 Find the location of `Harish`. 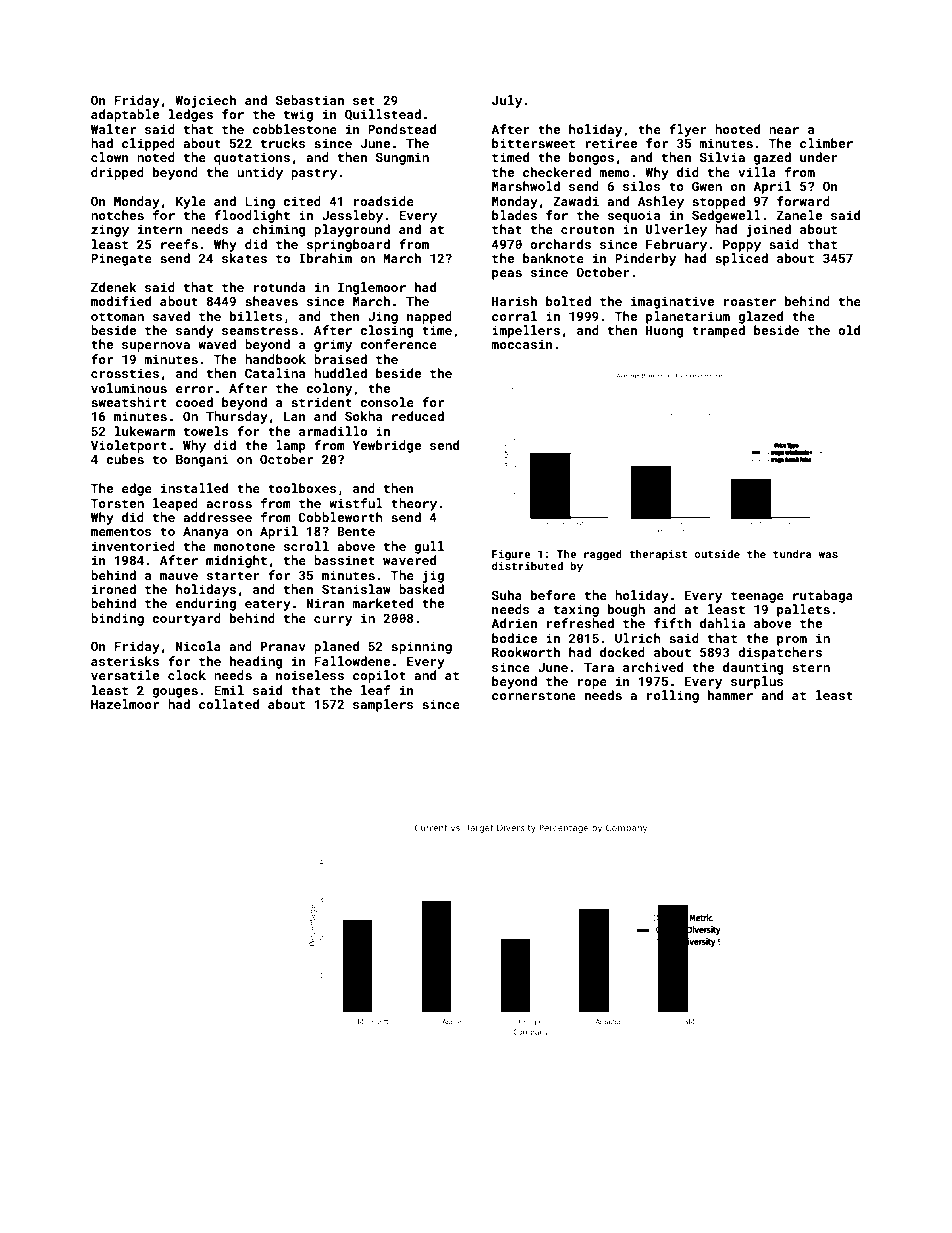

Harish is located at coordinates (514, 301).
